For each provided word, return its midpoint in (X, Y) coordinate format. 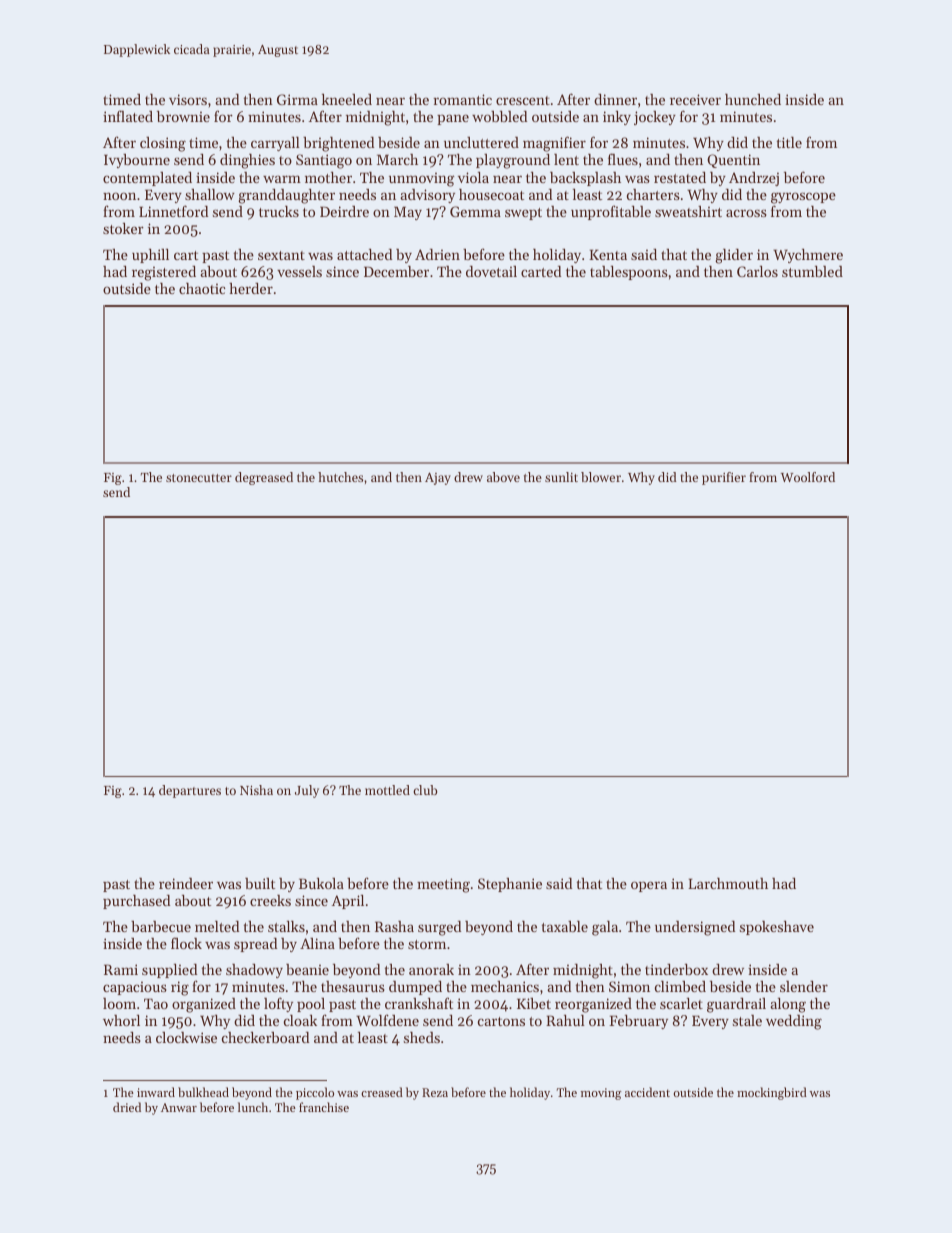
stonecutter (199, 478)
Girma (297, 99)
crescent (523, 100)
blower (601, 477)
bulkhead (203, 1092)
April (348, 902)
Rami (121, 969)
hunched (753, 99)
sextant (281, 255)
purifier (724, 478)
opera (649, 886)
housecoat (491, 194)
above (503, 477)
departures (190, 791)
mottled (387, 790)
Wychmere (808, 256)
